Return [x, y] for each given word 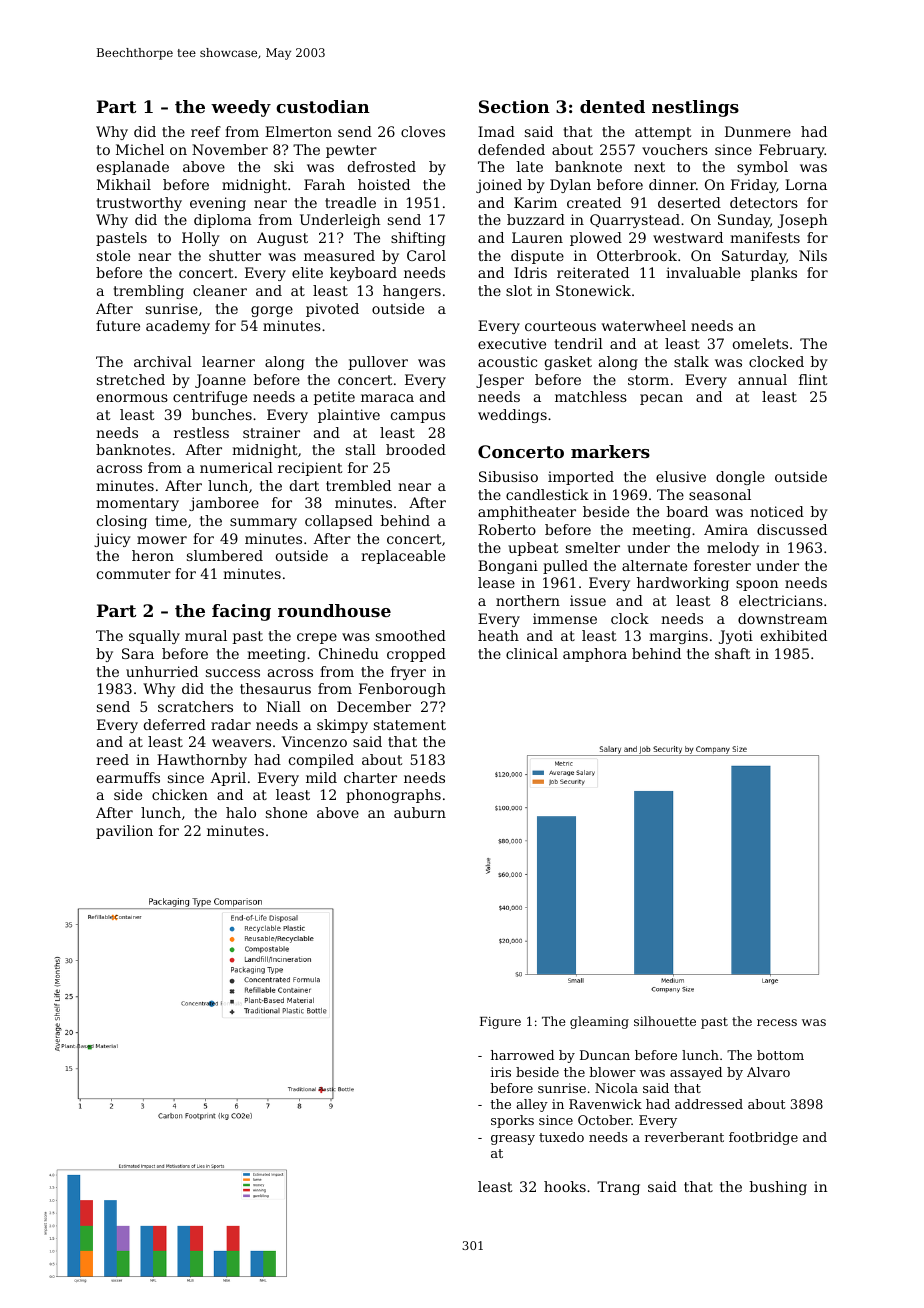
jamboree [224, 504]
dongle [740, 478]
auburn [420, 812]
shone [286, 812]
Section [514, 106]
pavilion [124, 832]
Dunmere [758, 131]
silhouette [665, 1021]
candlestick [547, 494]
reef [206, 131]
